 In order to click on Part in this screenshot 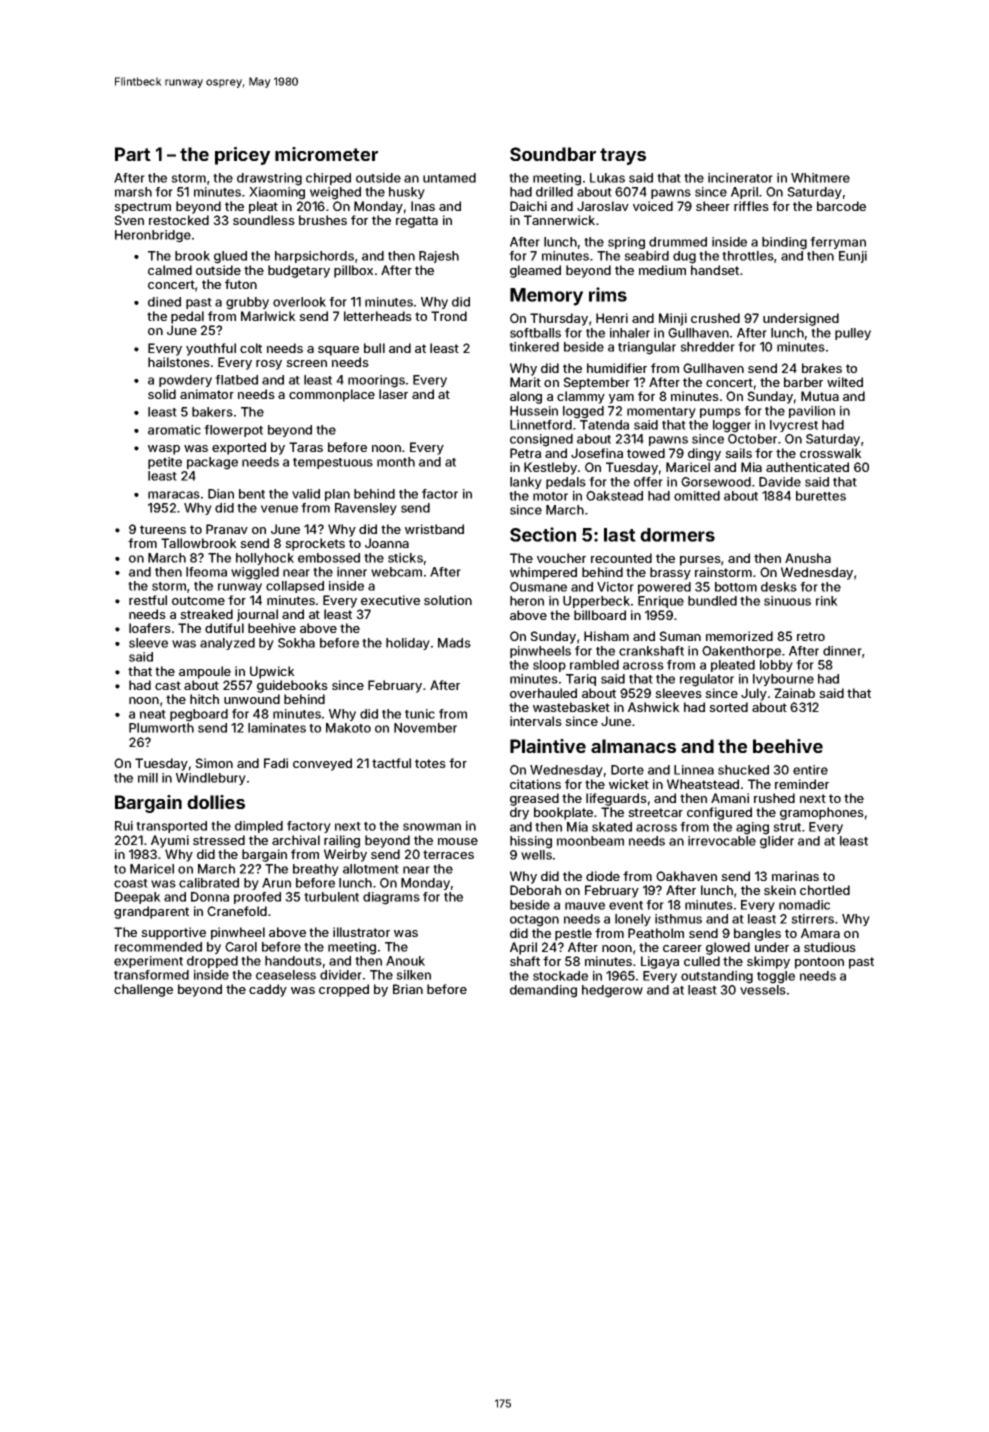, I will do `click(133, 154)`.
